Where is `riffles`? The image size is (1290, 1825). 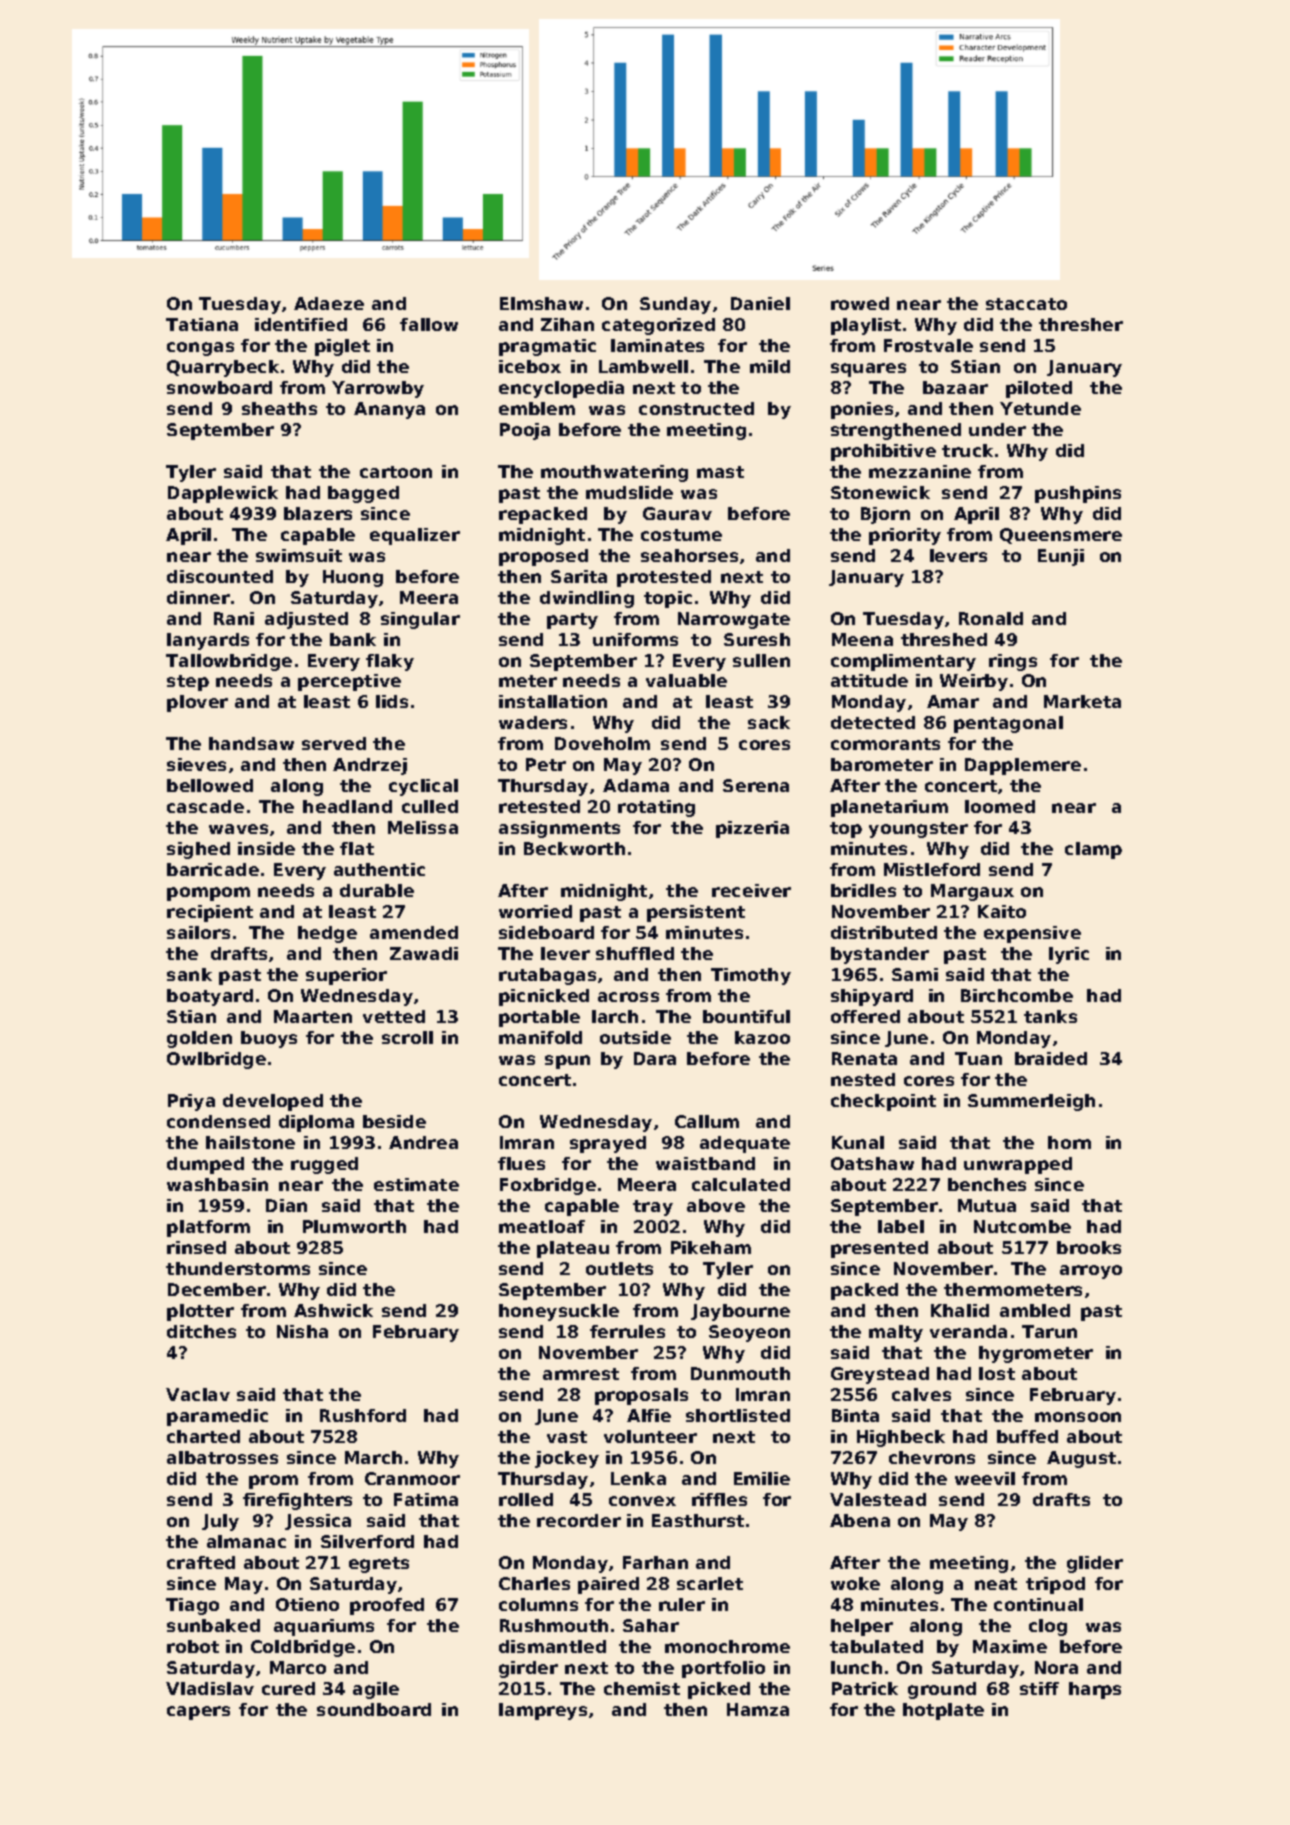 riffles is located at coordinates (719, 1499).
